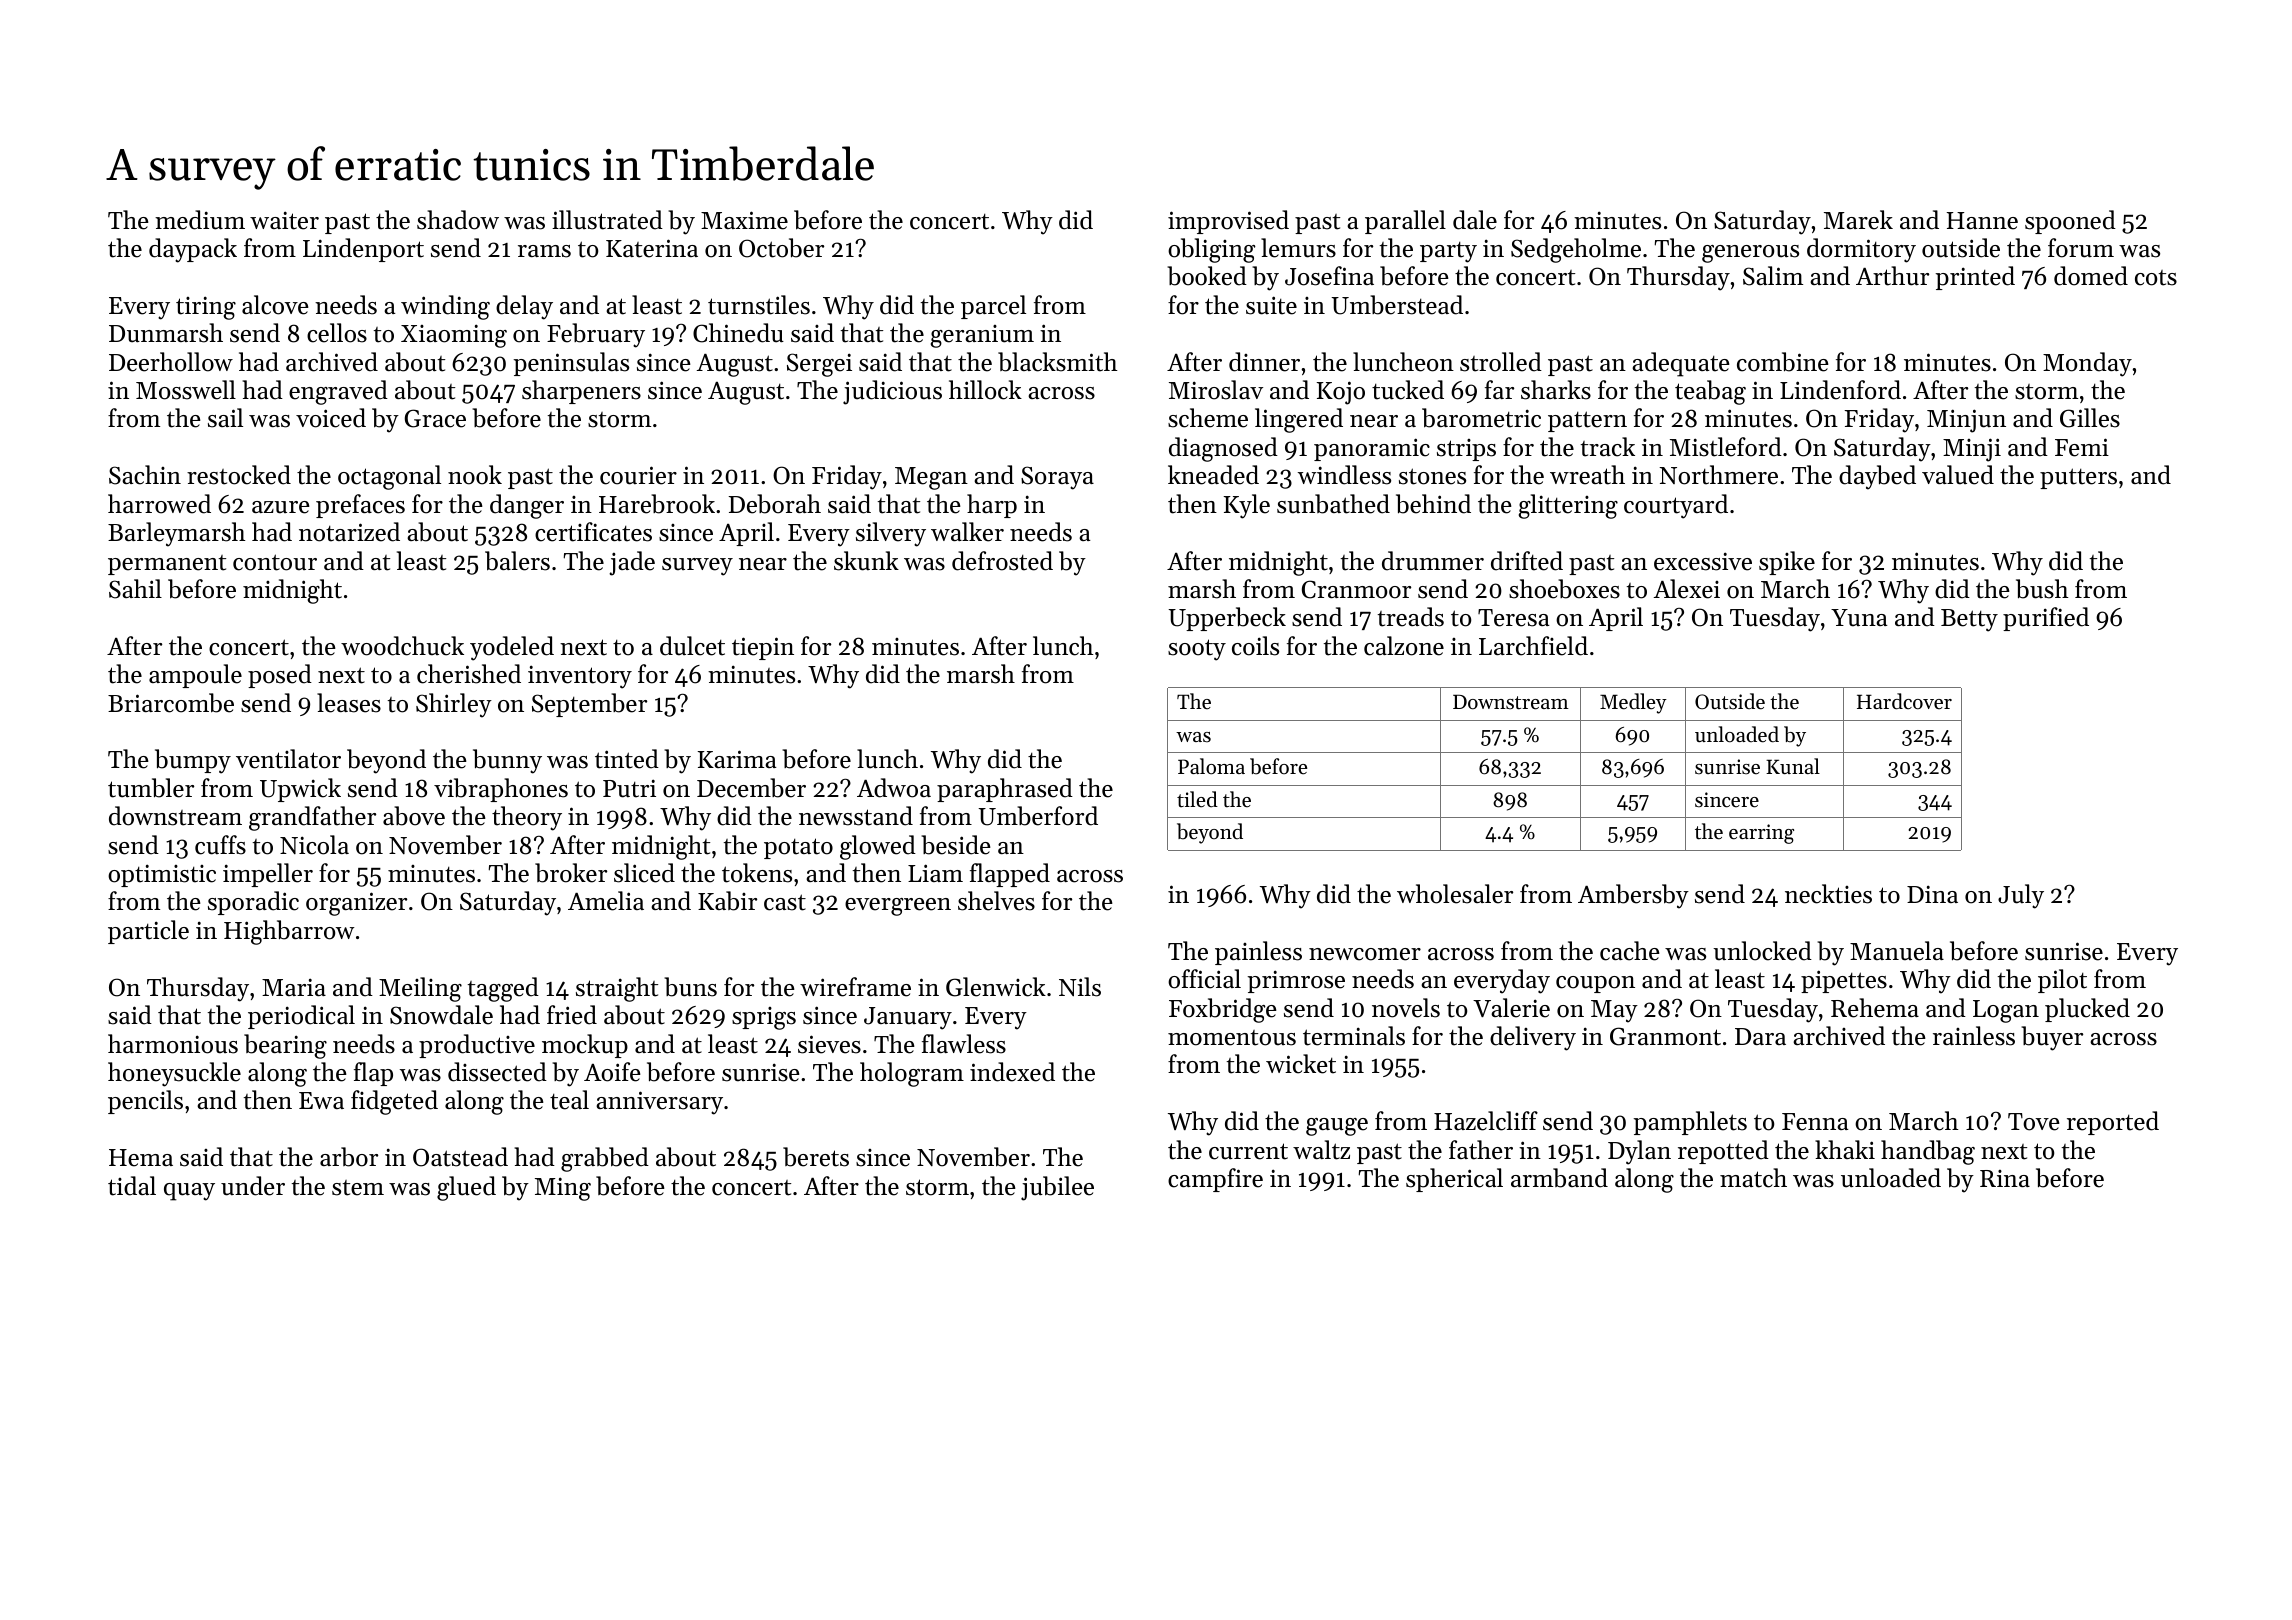  Describe the element at coordinates (1932, 894) in the page. I see `Dina` at that location.
